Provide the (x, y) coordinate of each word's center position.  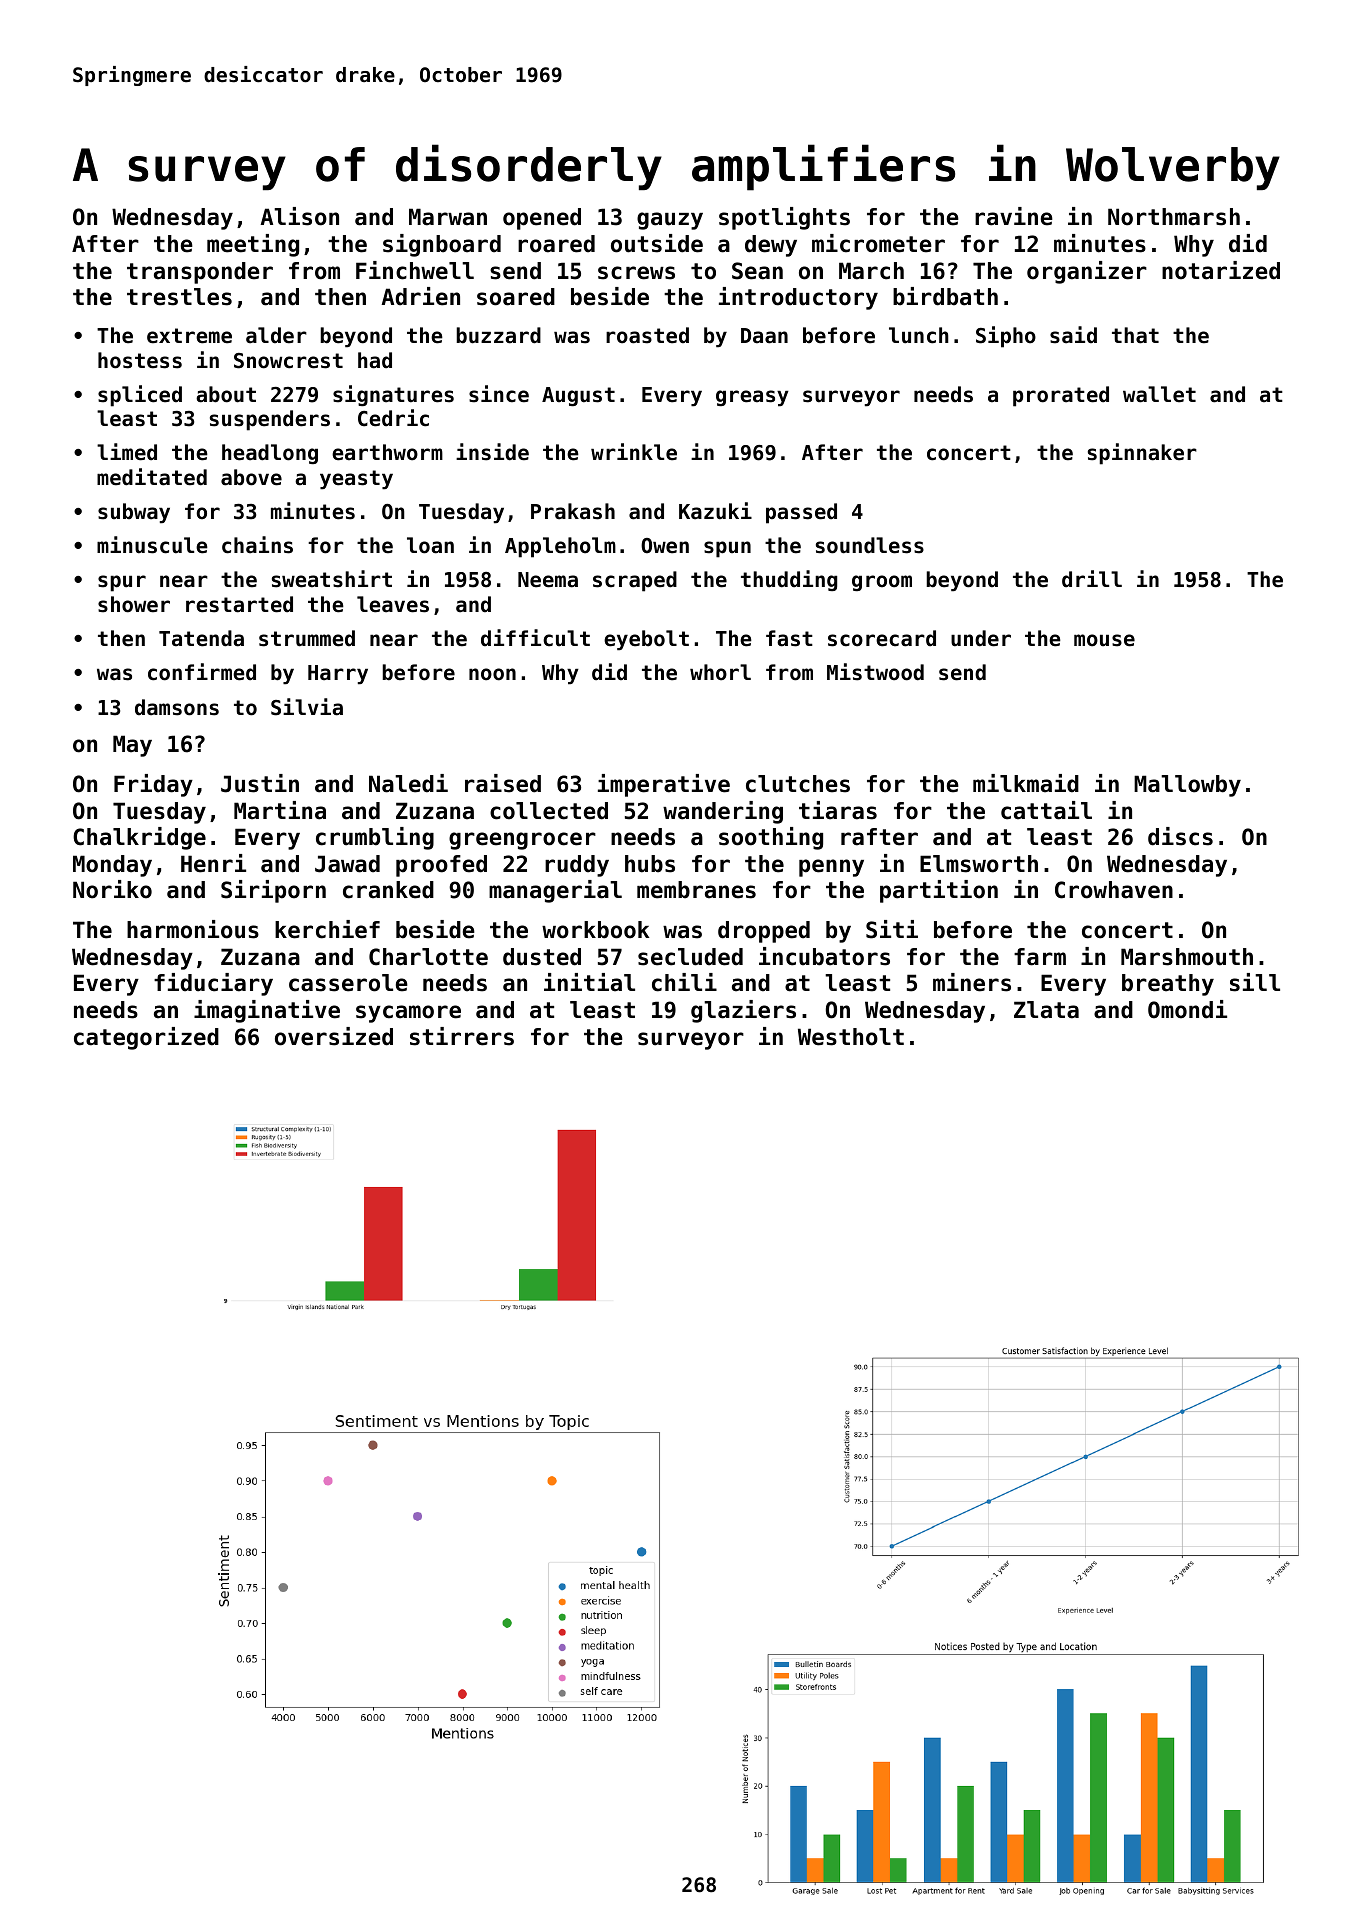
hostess (140, 360)
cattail (1046, 810)
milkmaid (1026, 783)
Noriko (112, 889)
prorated (1061, 396)
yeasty (356, 480)
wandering (723, 812)
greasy (752, 398)
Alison (299, 216)
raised (503, 783)
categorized (146, 1038)
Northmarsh (1174, 217)
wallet (1159, 394)
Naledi (408, 783)
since (499, 394)
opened (542, 219)
